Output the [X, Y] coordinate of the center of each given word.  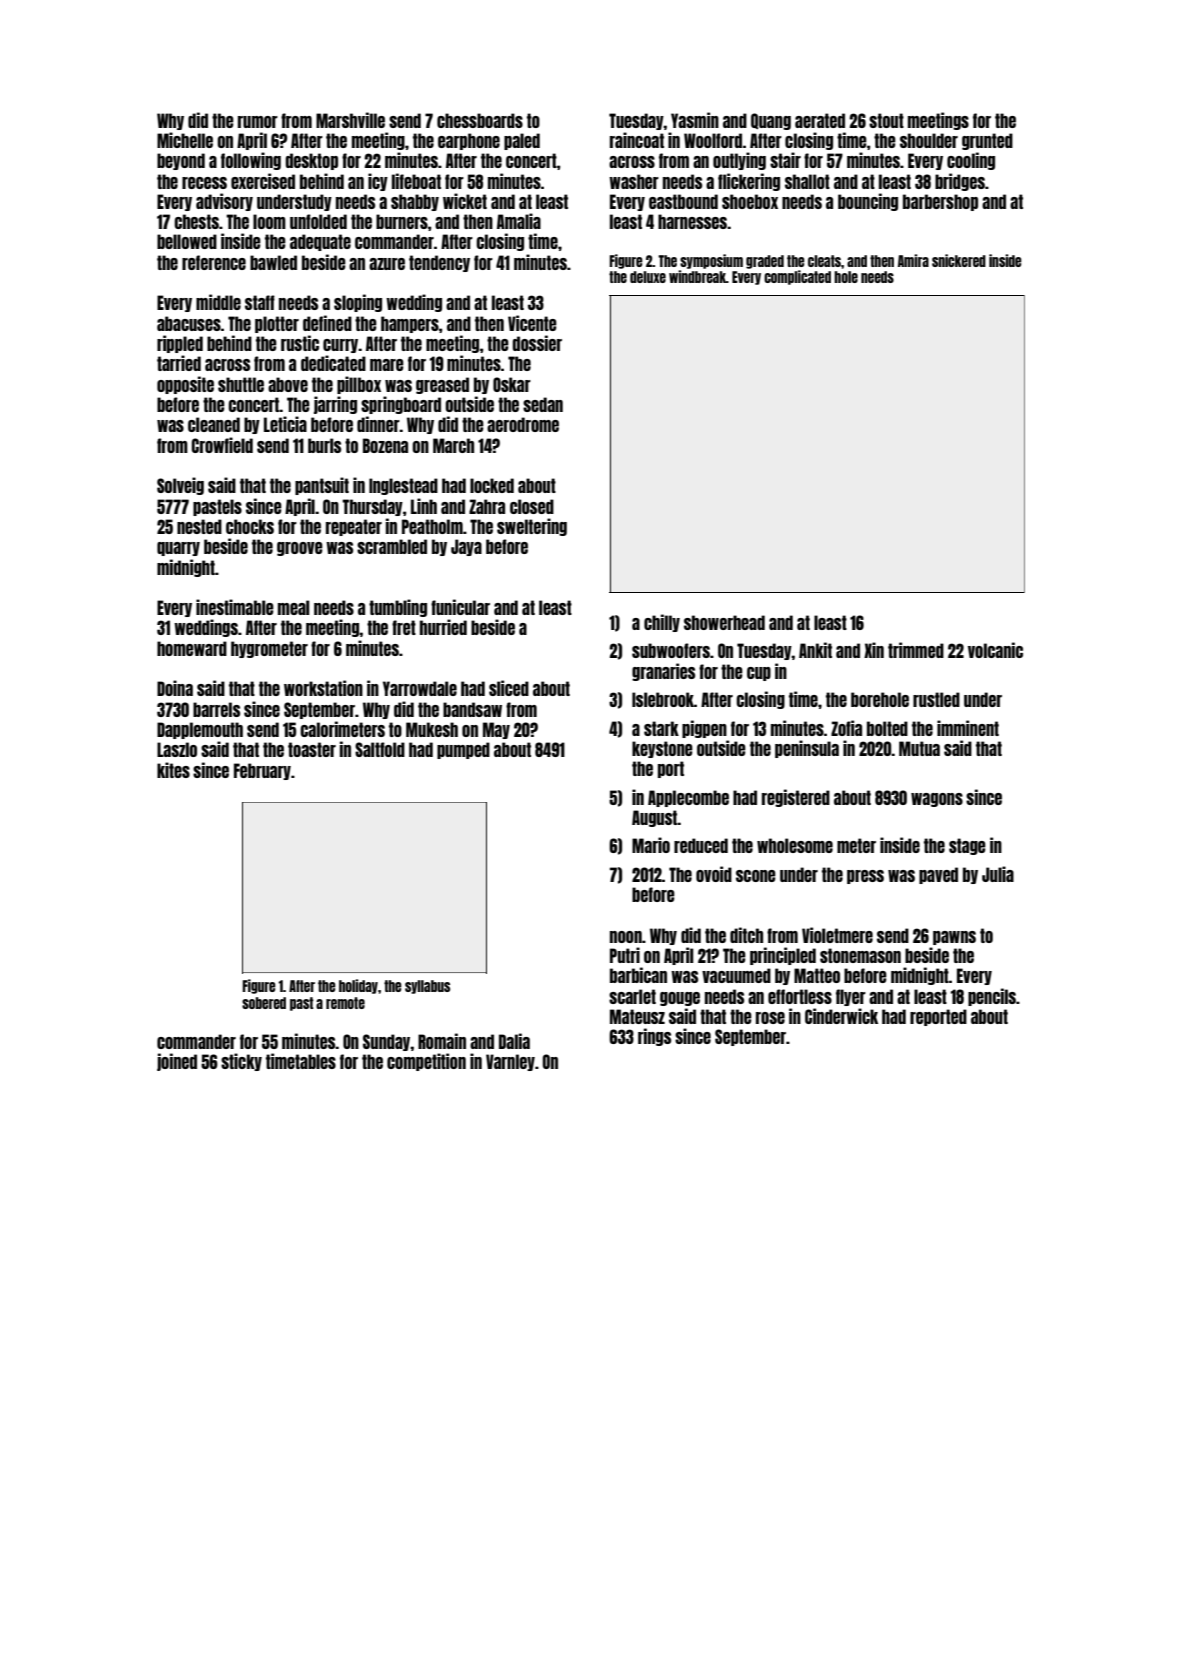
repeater [354, 527]
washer [634, 181]
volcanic [995, 650]
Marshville [350, 120]
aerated [820, 120]
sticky [241, 1062]
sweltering [532, 527]
